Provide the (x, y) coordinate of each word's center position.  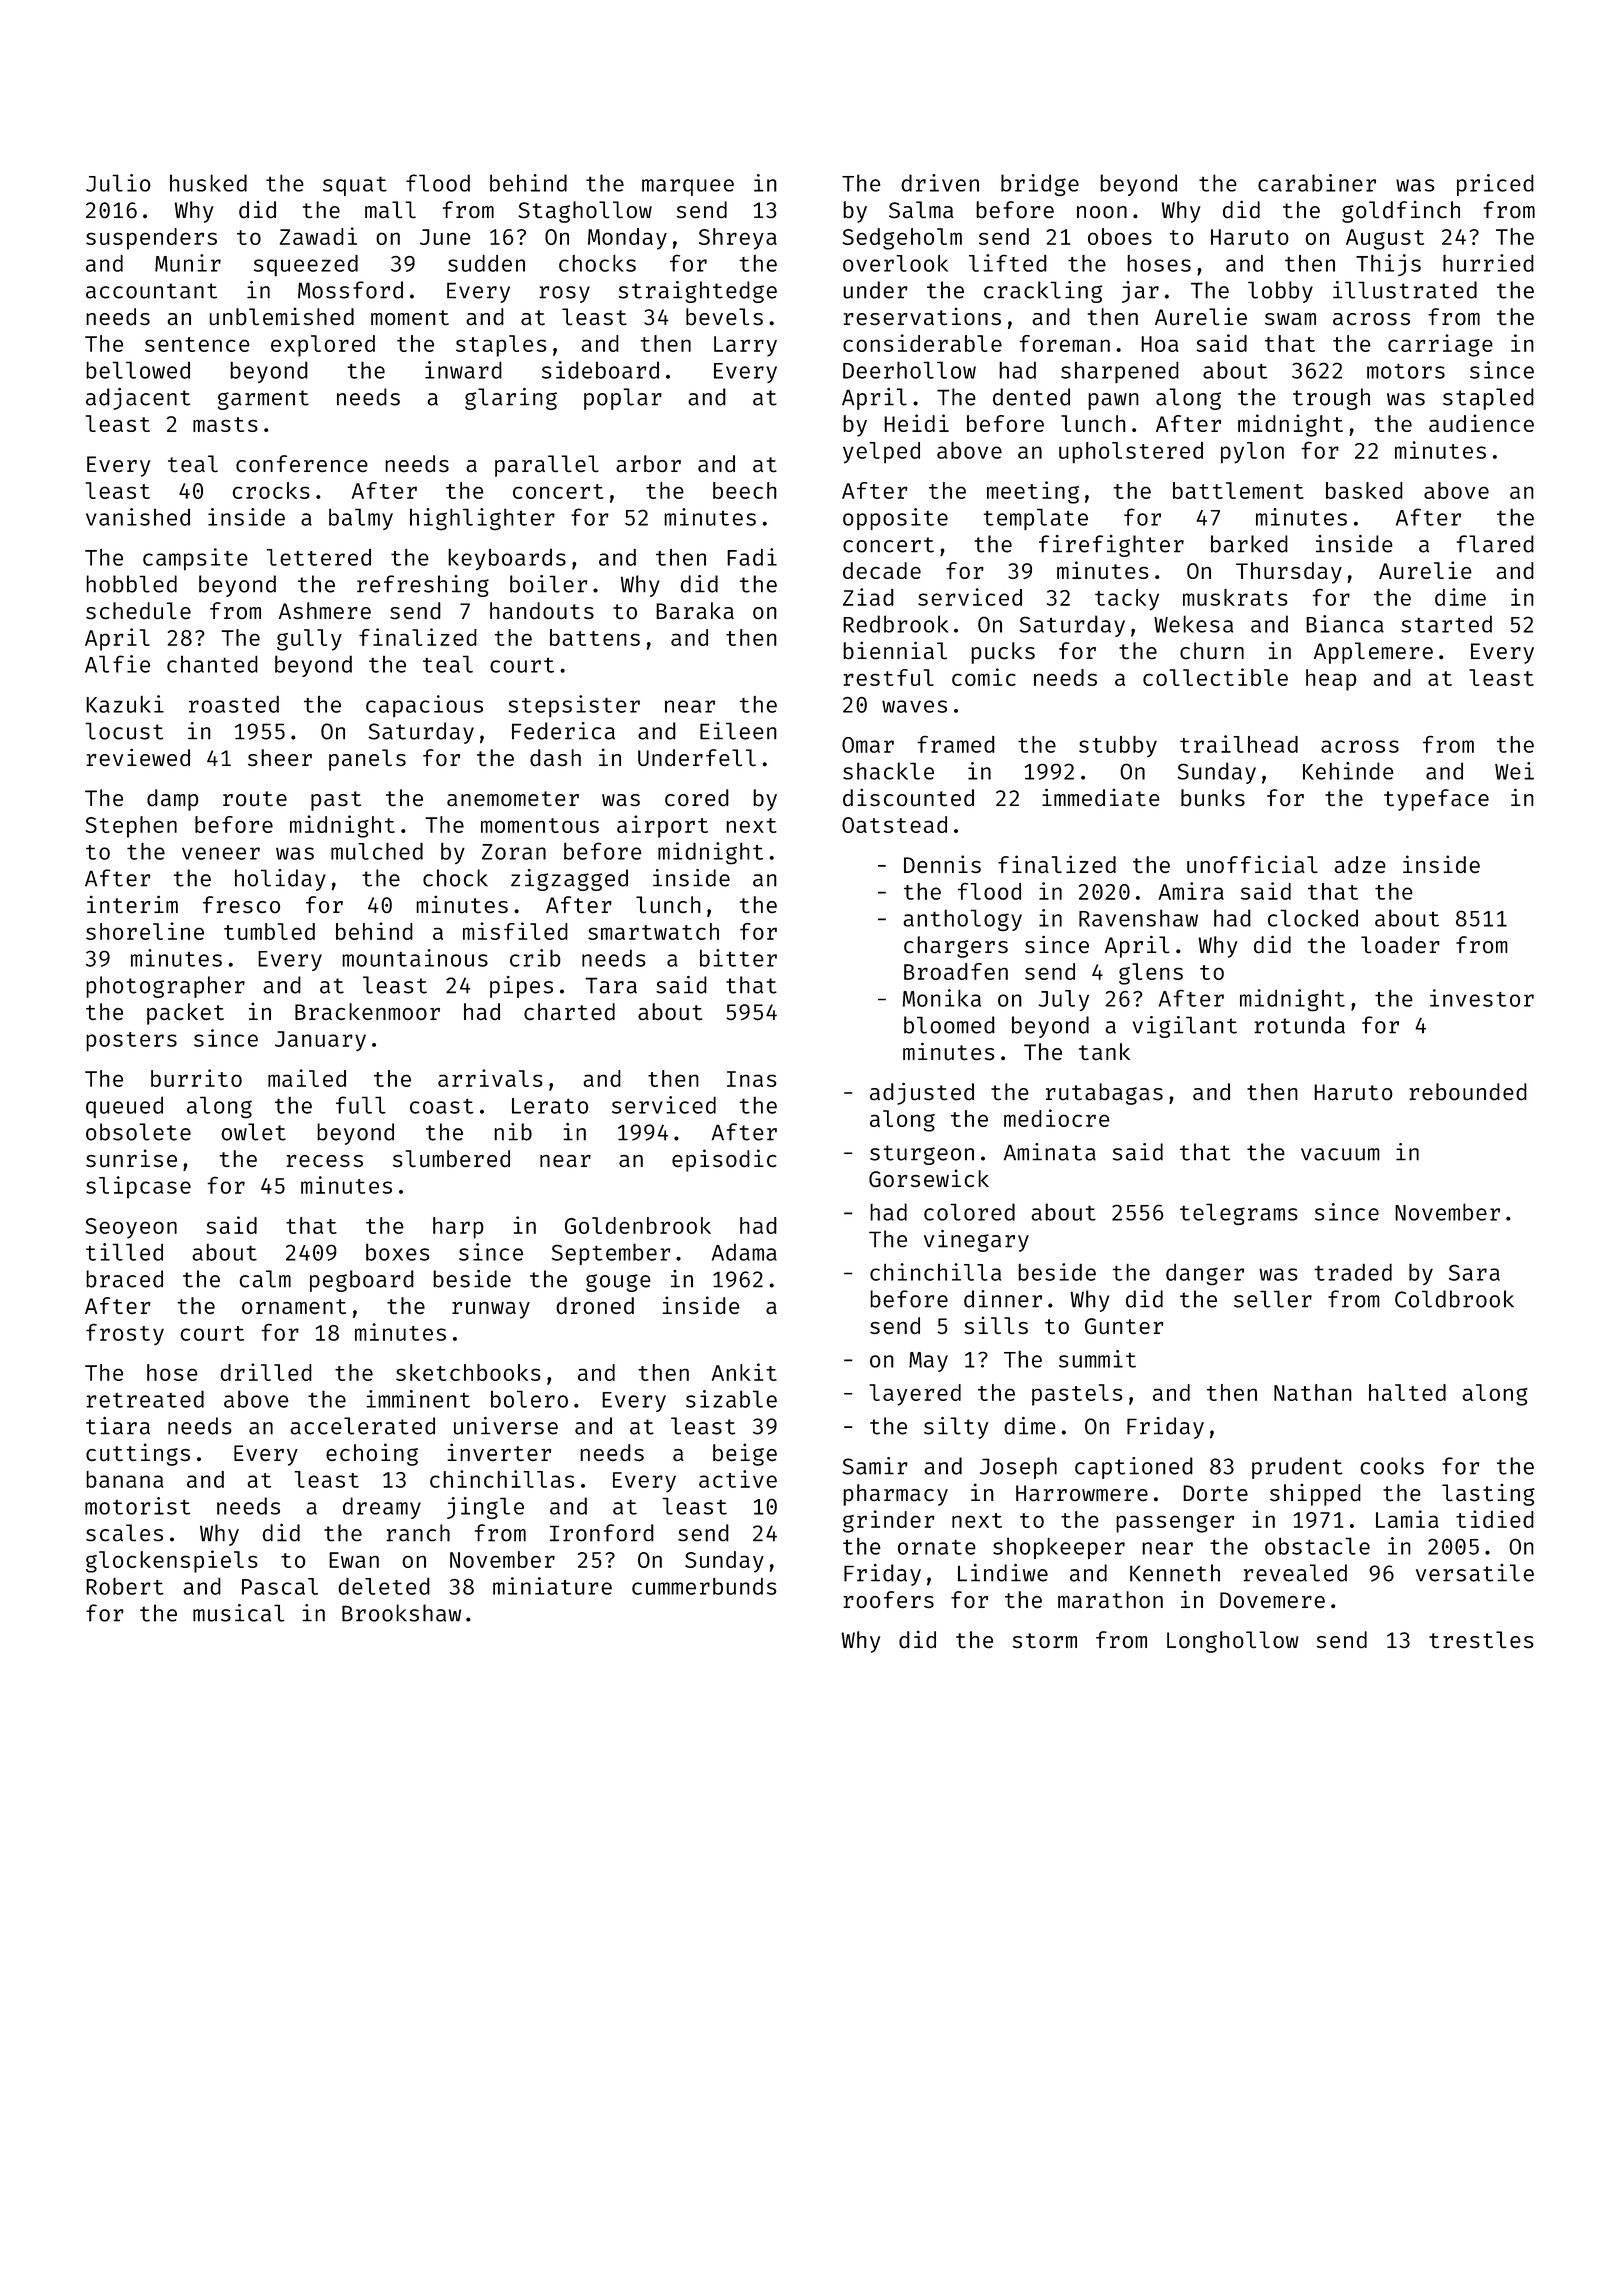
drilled (266, 1372)
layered (915, 1395)
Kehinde (1348, 771)
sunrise (131, 1158)
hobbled (131, 584)
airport (662, 826)
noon (1102, 212)
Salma (921, 210)
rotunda (1299, 1025)
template (1035, 519)
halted (1407, 1392)
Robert (125, 1586)
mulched (377, 851)
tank (1104, 1051)
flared (1495, 544)
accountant (151, 291)
